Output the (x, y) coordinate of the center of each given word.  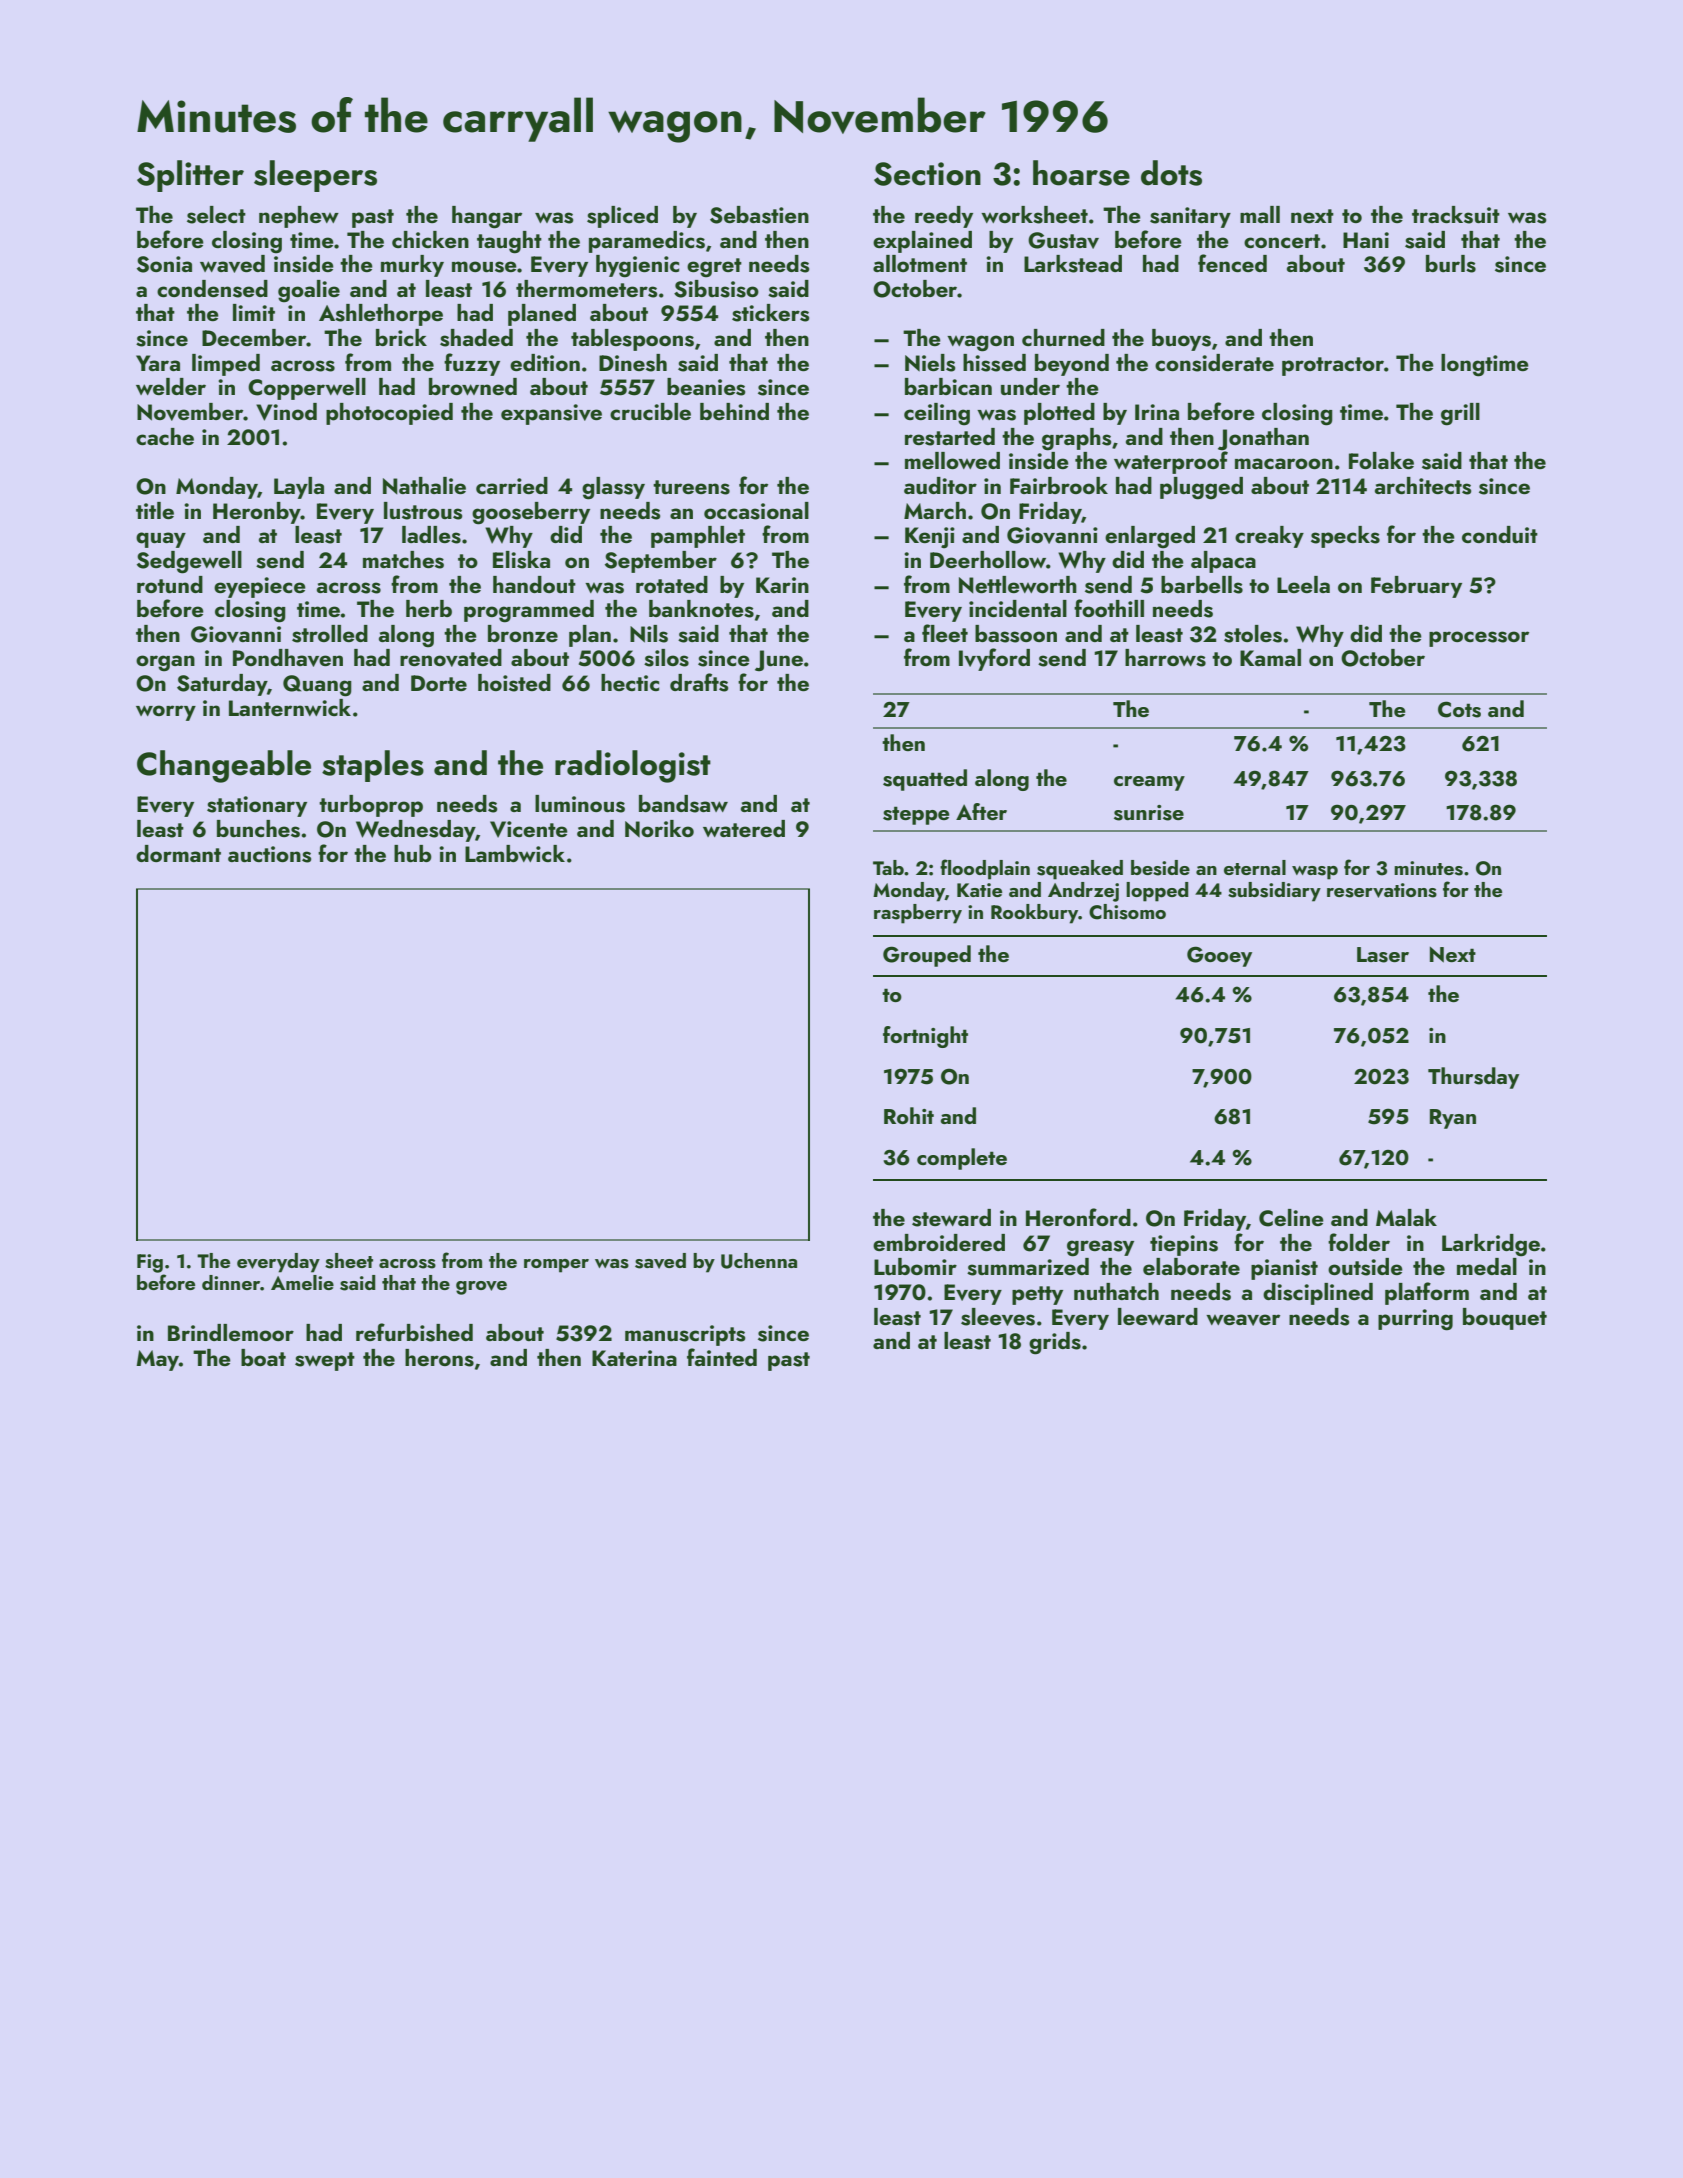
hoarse (1081, 173)
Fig (150, 1263)
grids (1055, 1343)
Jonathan (1263, 439)
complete (962, 1159)
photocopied (389, 414)
